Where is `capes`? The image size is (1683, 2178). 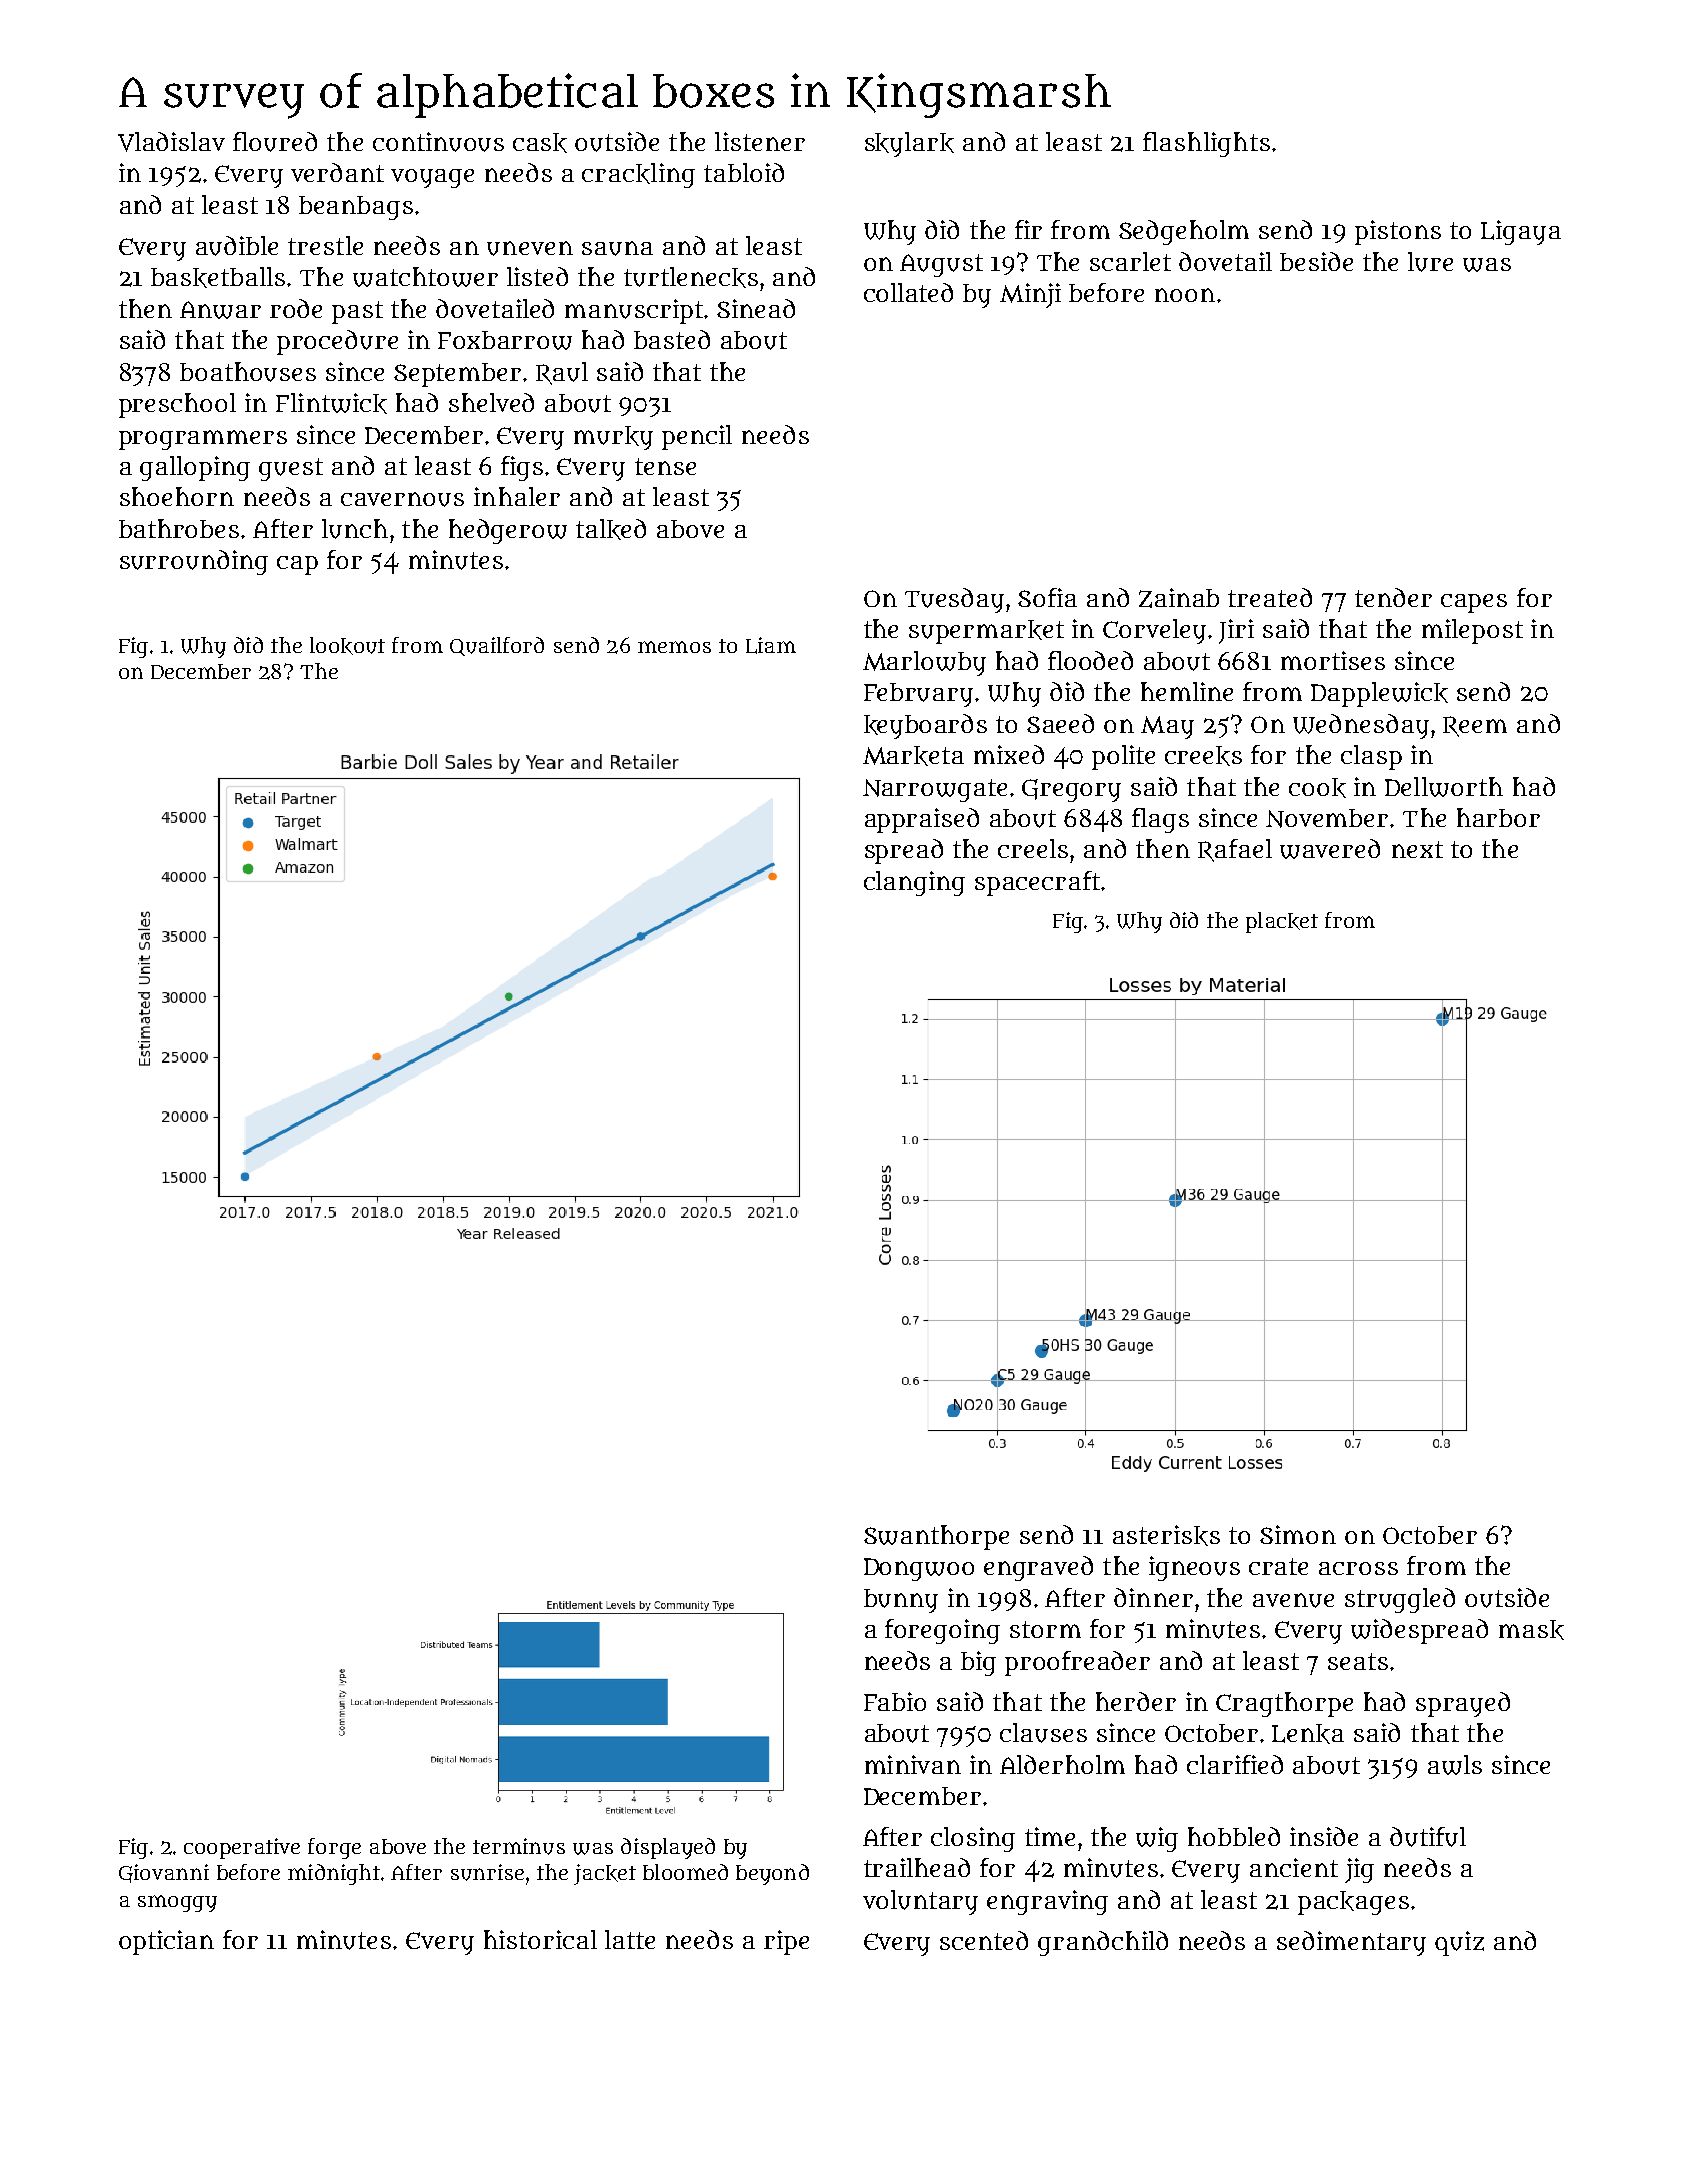
capes is located at coordinates (1474, 603).
